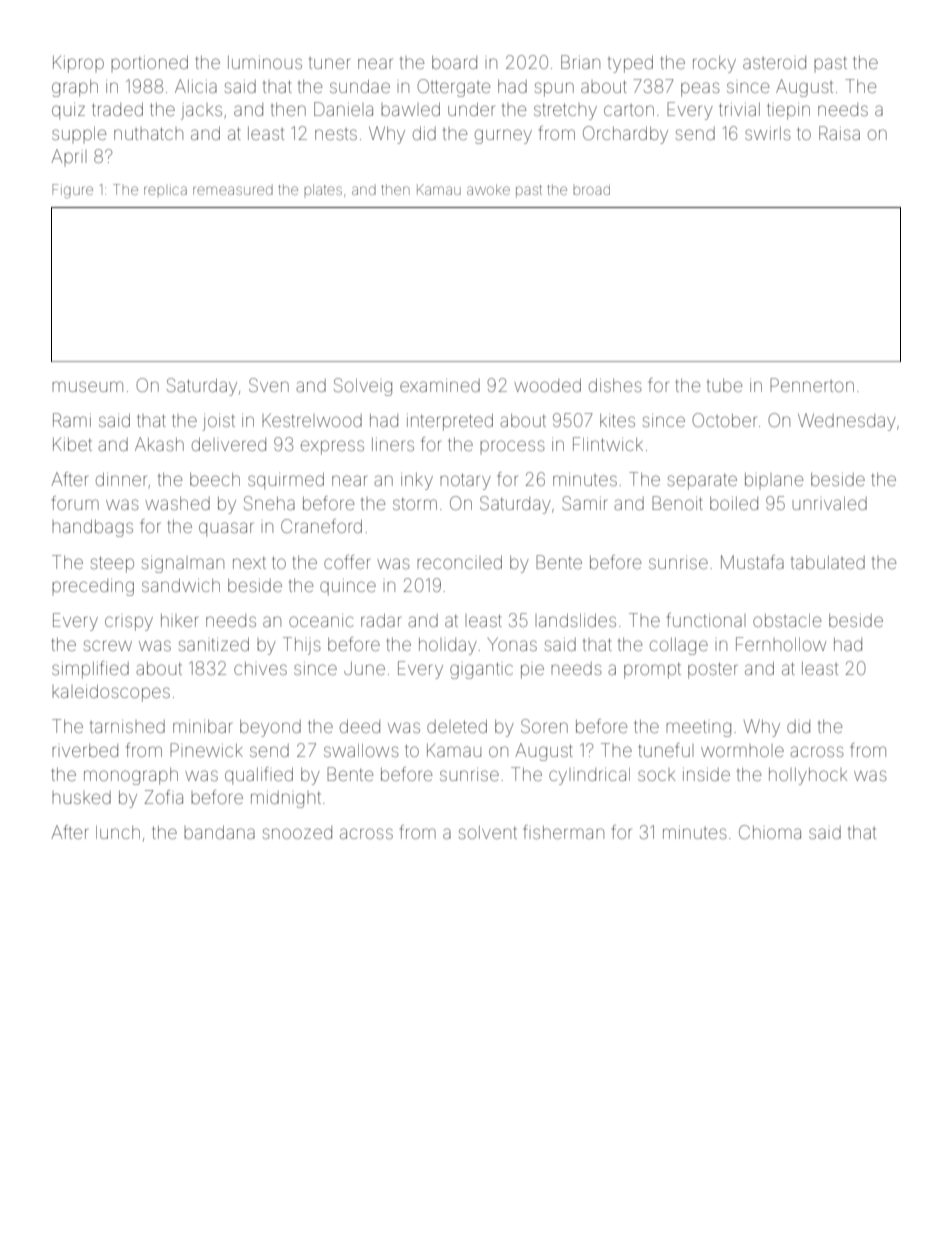 Image resolution: width=952 pixels, height=1233 pixels. Describe the element at coordinates (625, 135) in the document. I see `Orchardby` at that location.
